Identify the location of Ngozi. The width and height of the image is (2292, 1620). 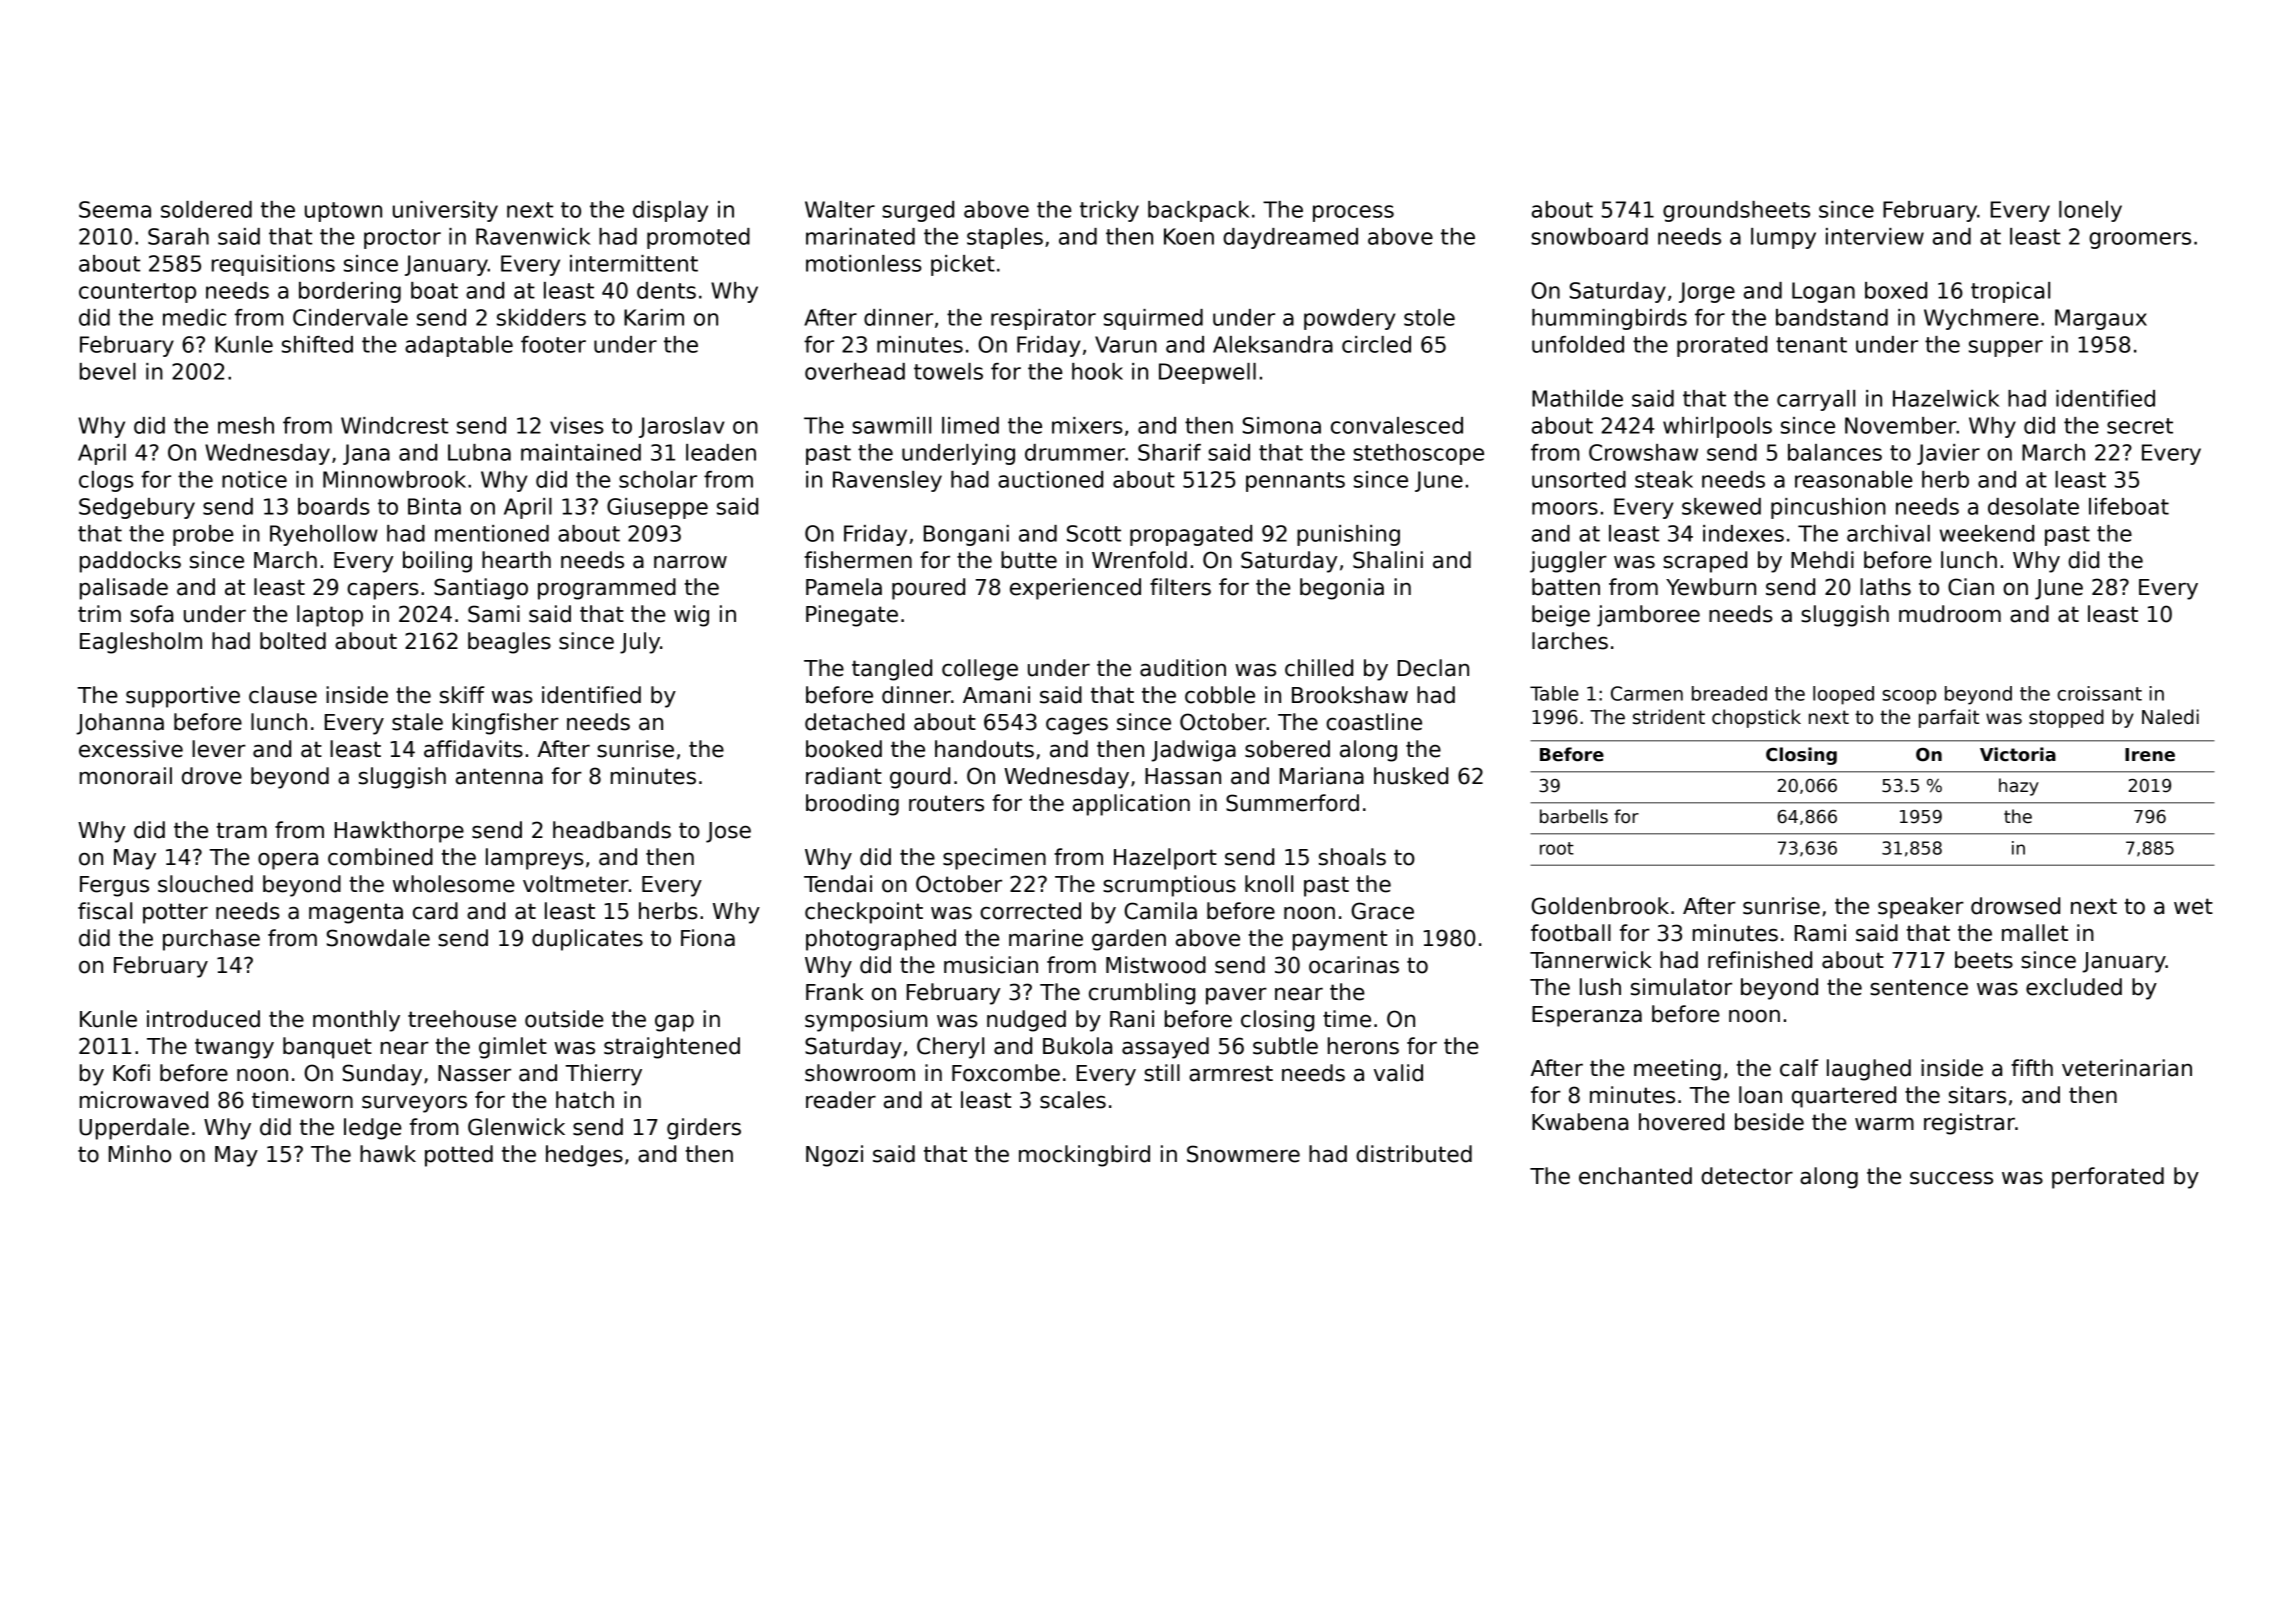
(834, 1156).
